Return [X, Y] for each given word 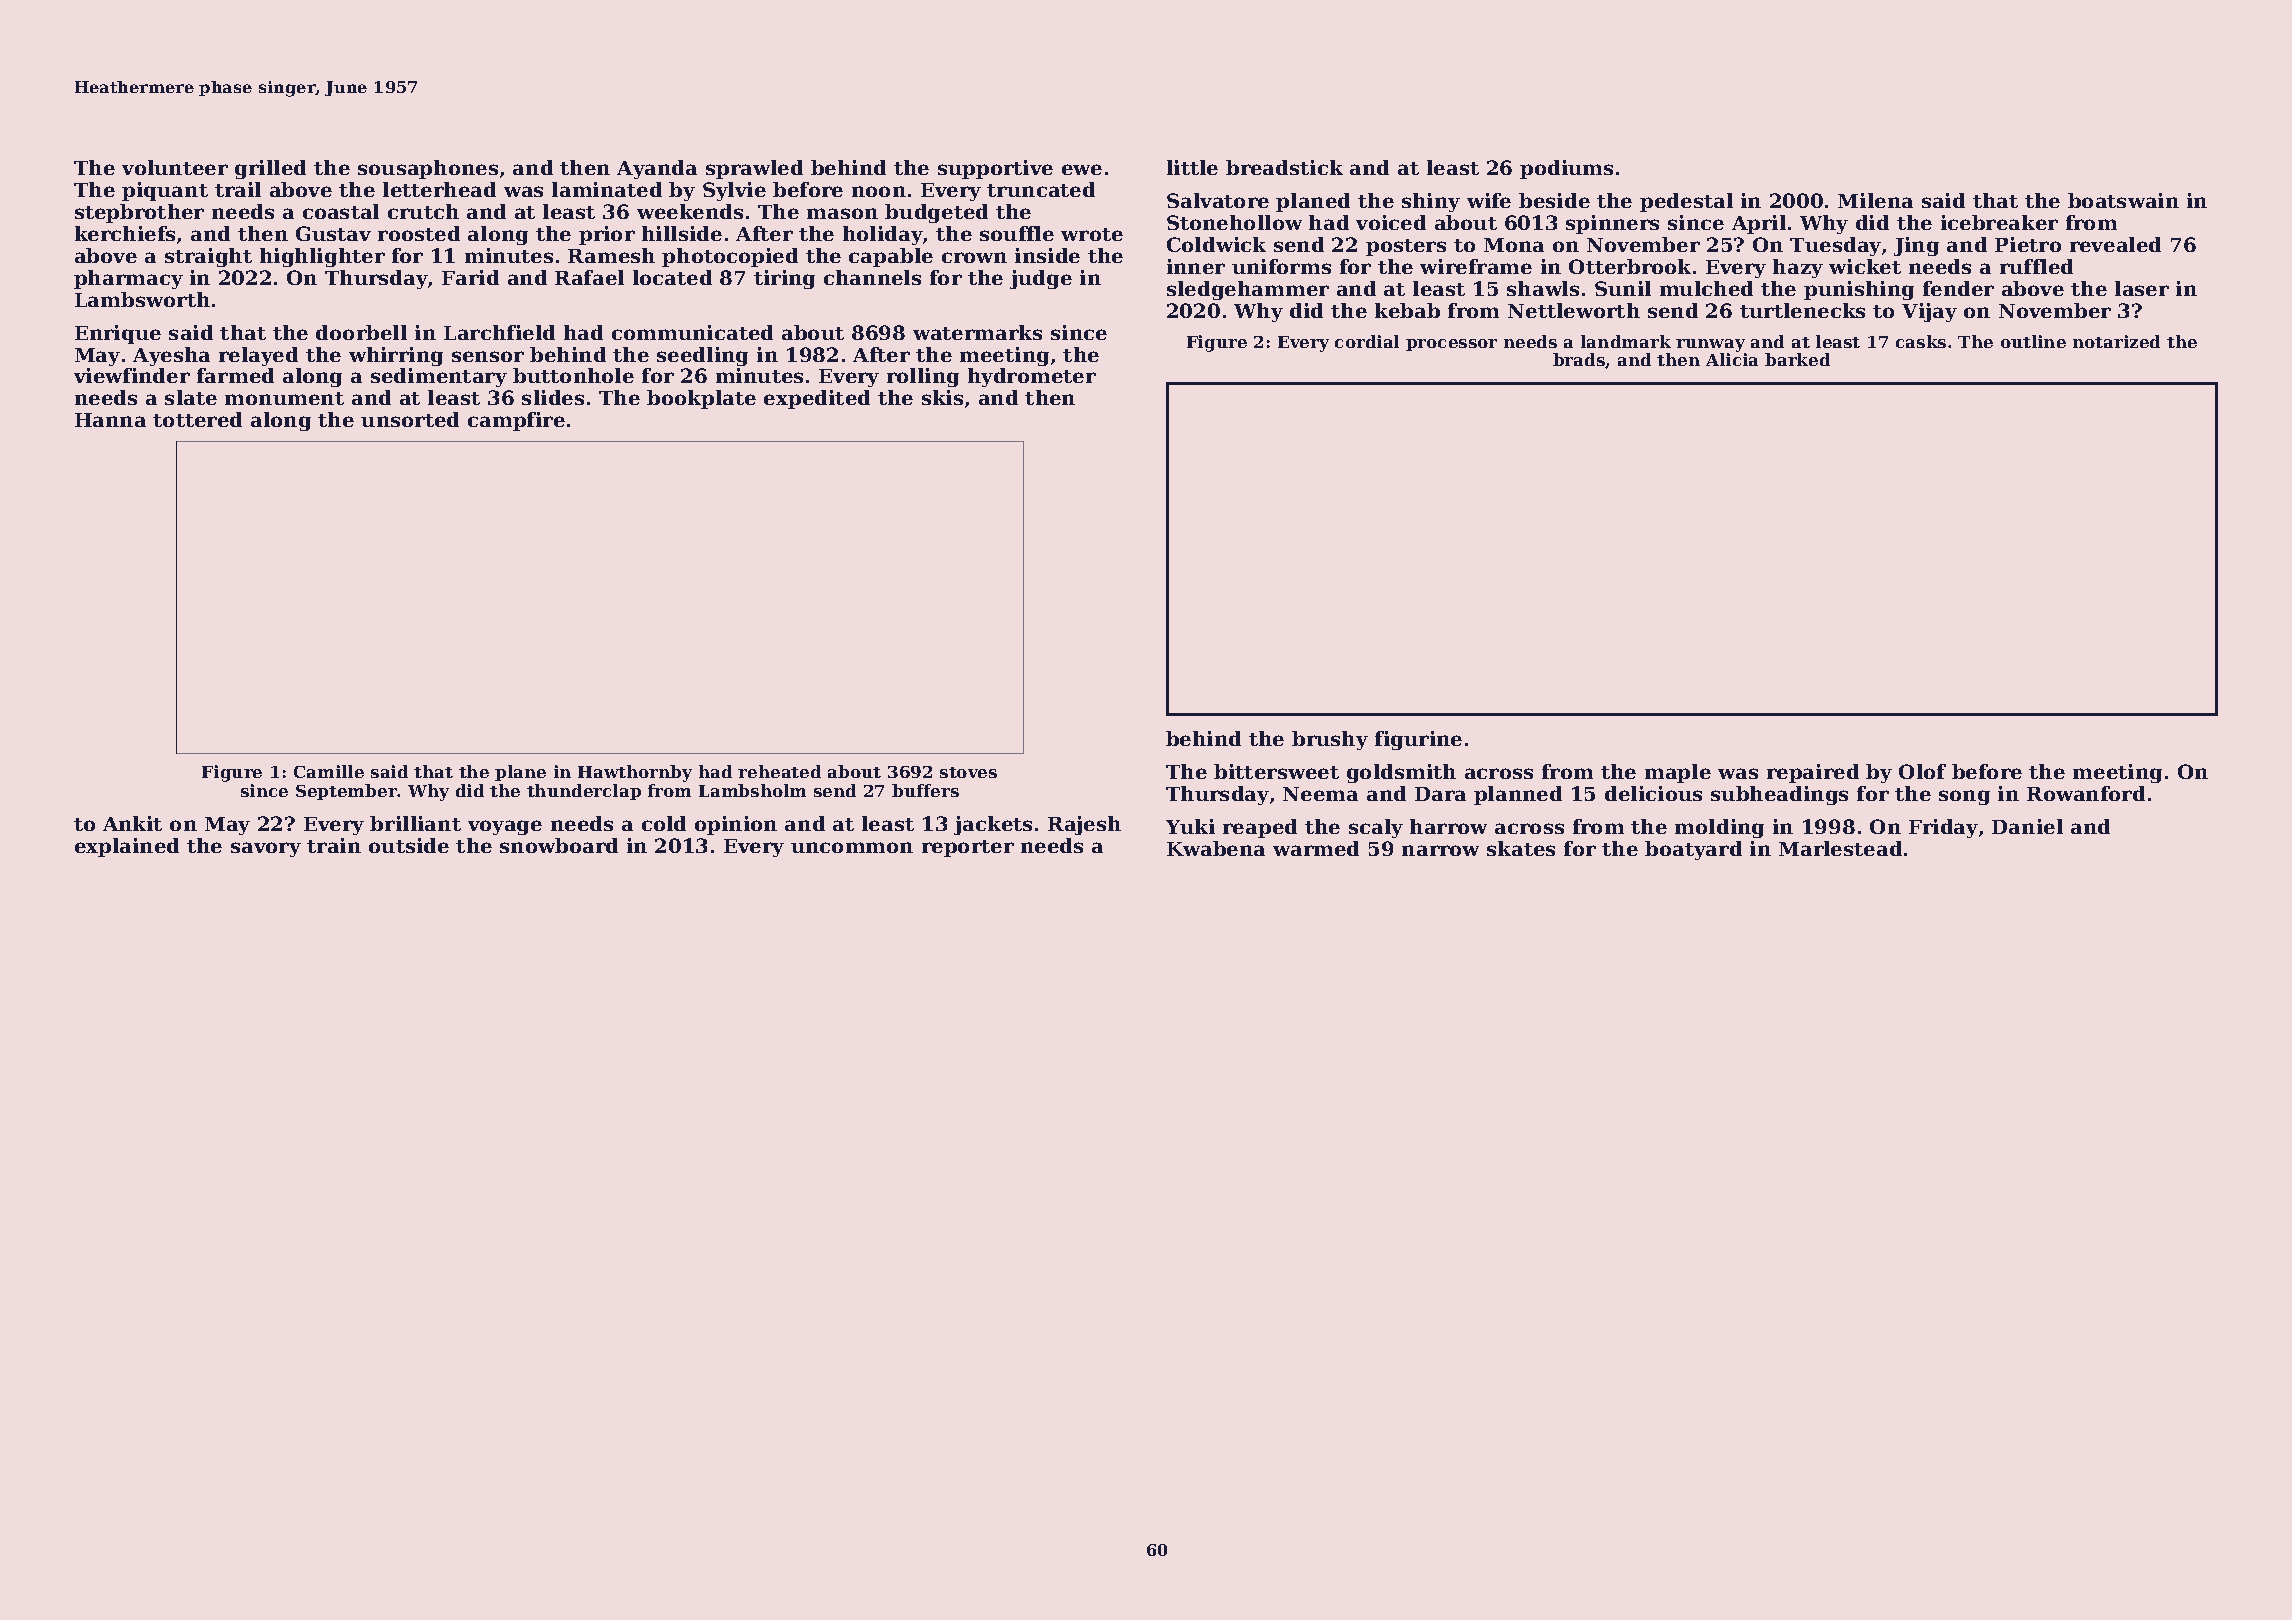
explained [127, 847]
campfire [516, 421]
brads [1579, 359]
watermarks [977, 332]
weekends [690, 211]
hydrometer [1032, 377]
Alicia [1732, 359]
